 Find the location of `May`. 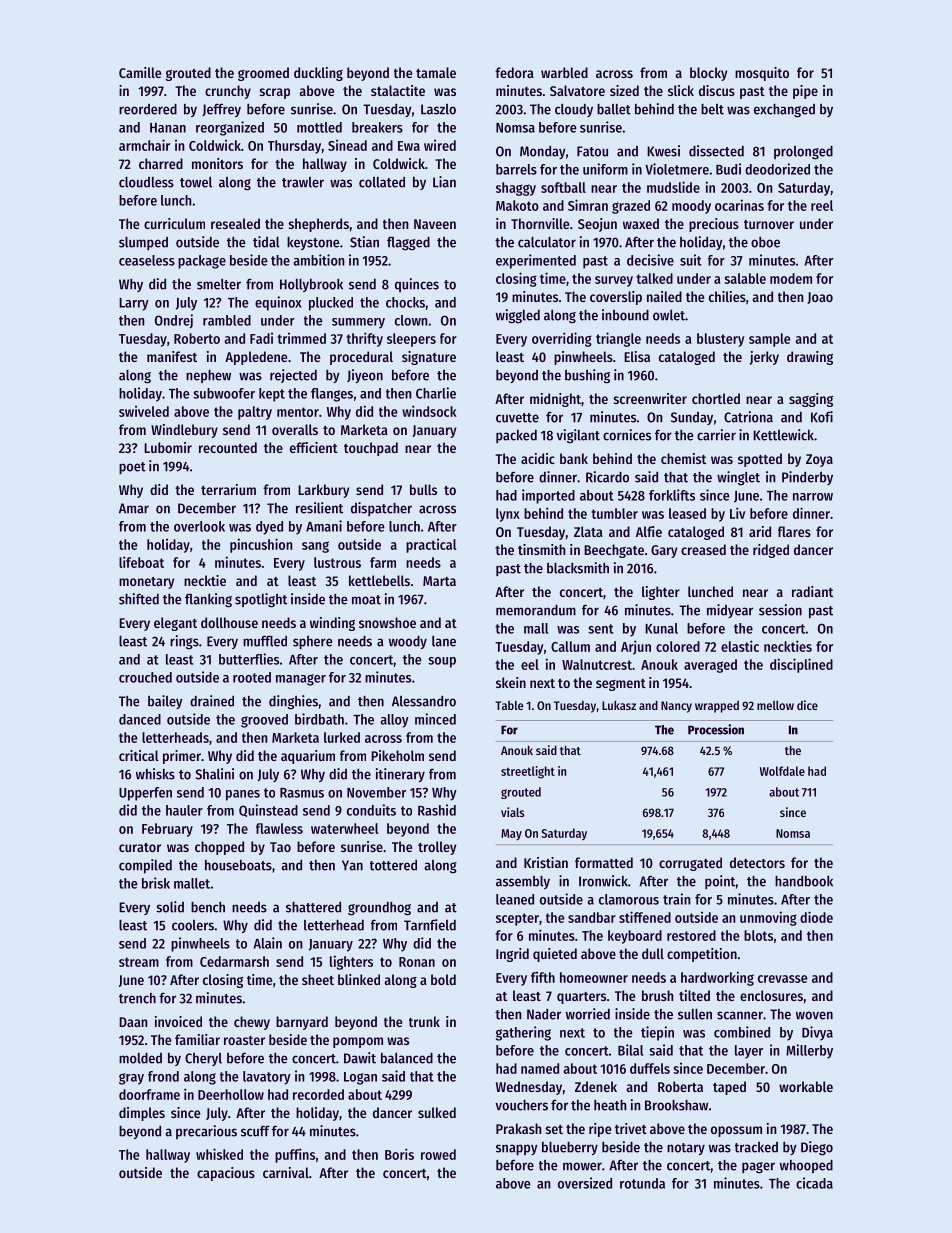

May is located at coordinates (511, 835).
